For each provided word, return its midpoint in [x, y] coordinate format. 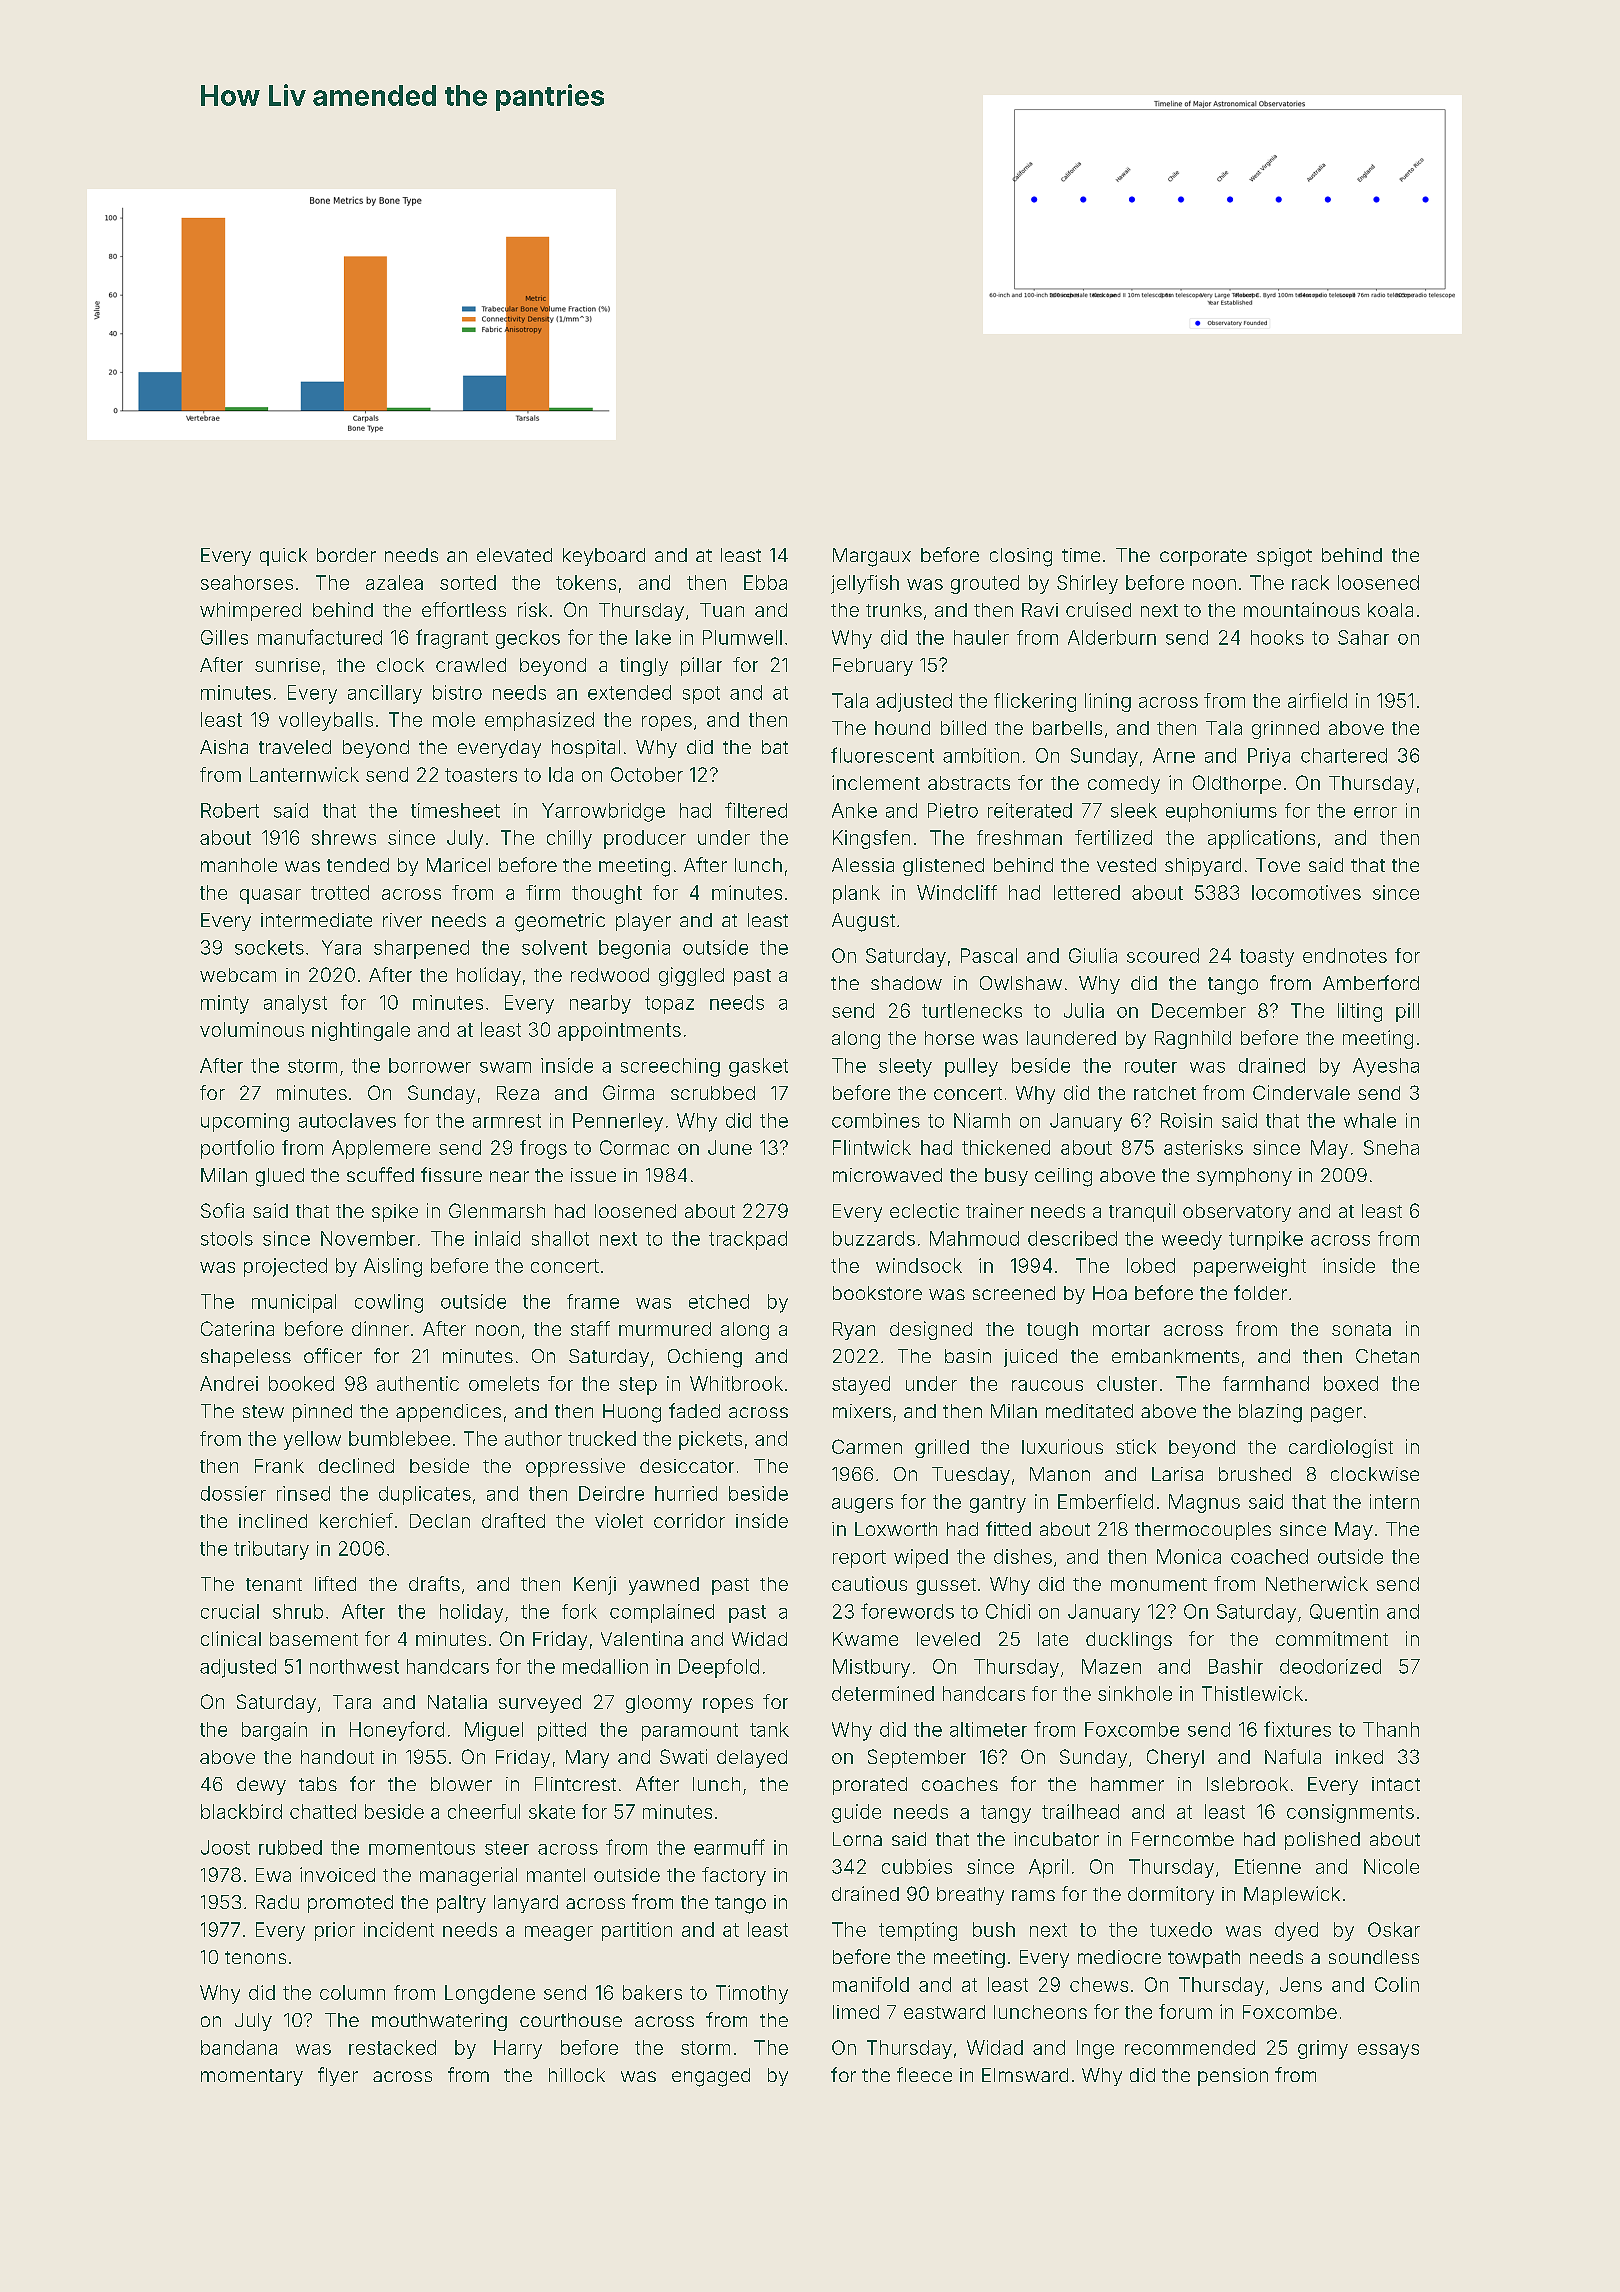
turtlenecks [972, 1010]
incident [399, 1929]
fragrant [452, 639]
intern [1394, 1501]
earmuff [729, 1847]
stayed [861, 1385]
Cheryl [1175, 1758]
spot [701, 695]
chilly [569, 839]
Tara [352, 1702]
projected [285, 1267]
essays [1388, 2051]
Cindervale [1301, 1092]
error [1375, 812]
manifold [871, 1984]
